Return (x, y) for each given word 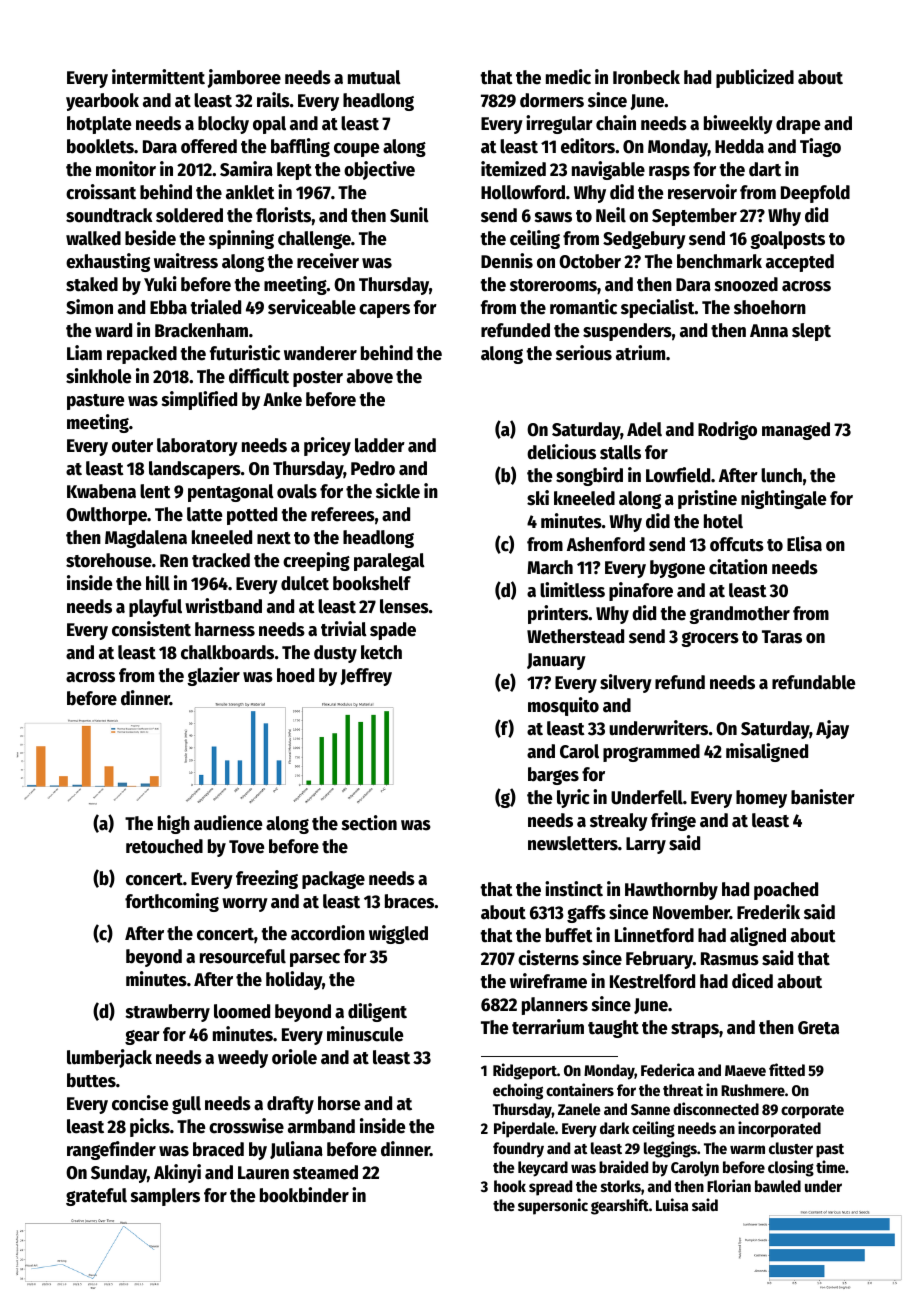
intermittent (158, 77)
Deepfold (815, 194)
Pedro (373, 468)
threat (683, 1090)
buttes (91, 1080)
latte (204, 514)
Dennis (507, 261)
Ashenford (606, 544)
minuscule (365, 1034)
